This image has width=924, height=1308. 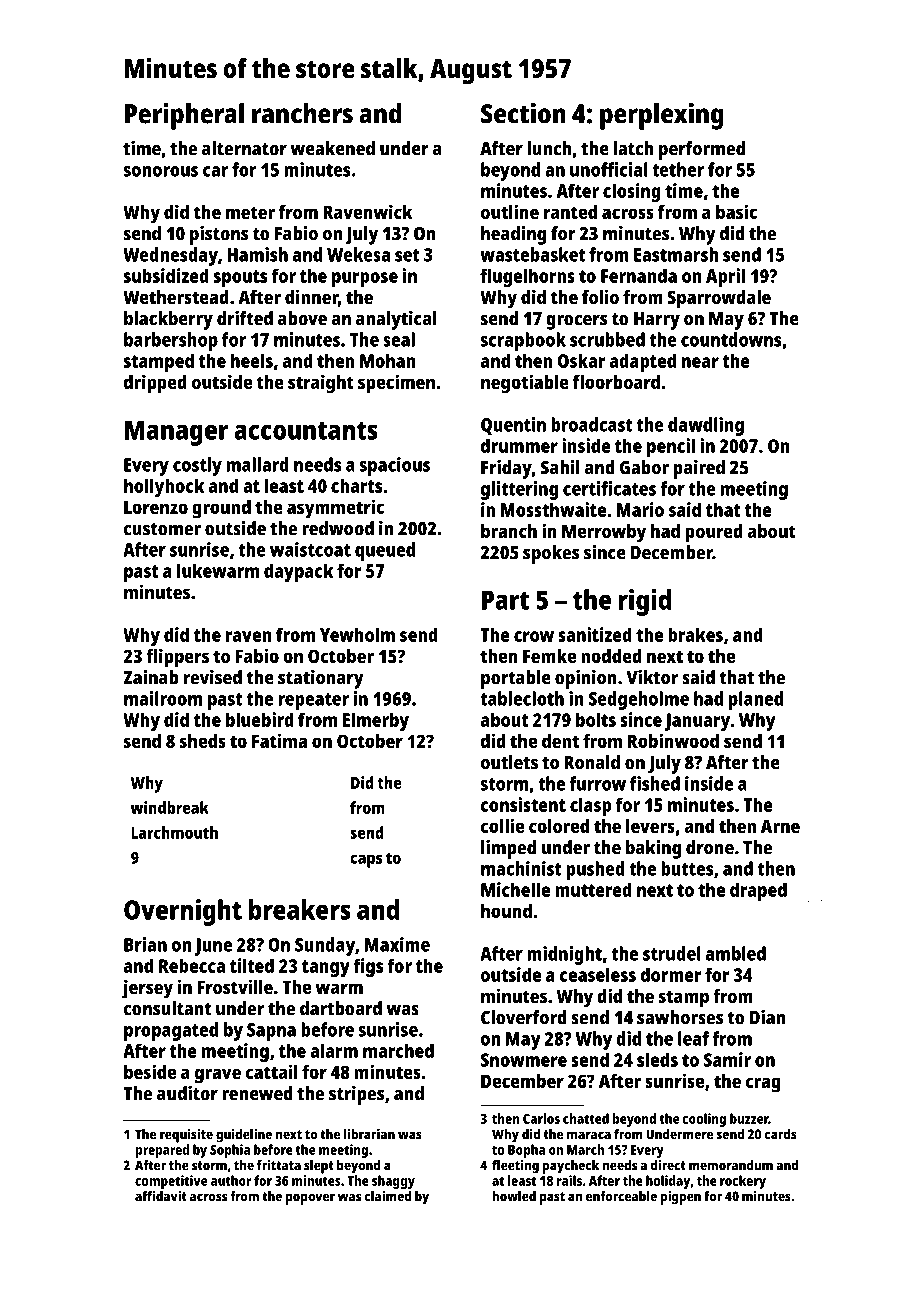 I want to click on glittering, so click(x=519, y=490).
